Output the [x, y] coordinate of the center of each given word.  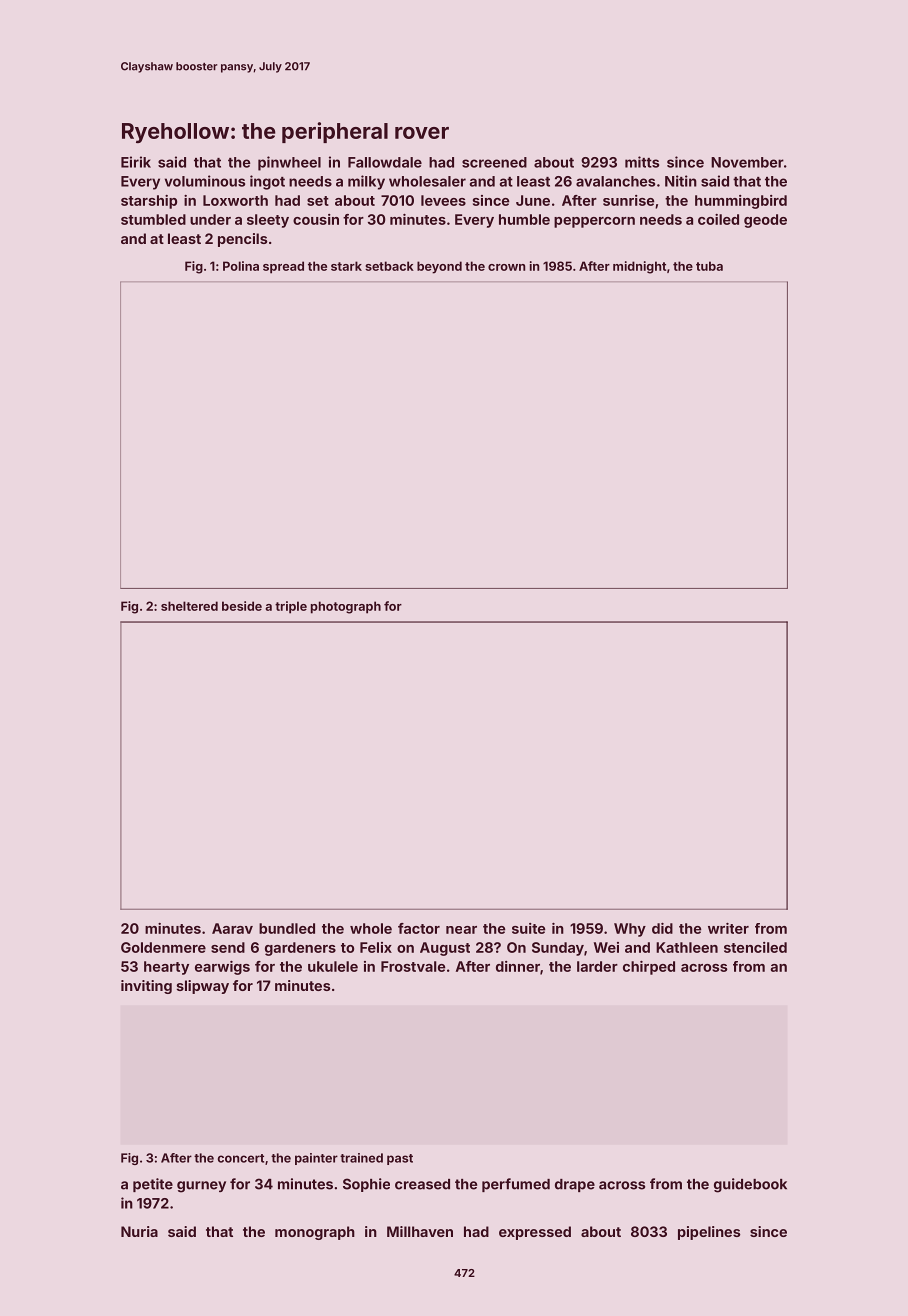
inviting [146, 987]
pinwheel [289, 163]
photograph [346, 607]
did [662, 928]
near [461, 930]
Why [630, 930]
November [747, 162]
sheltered [189, 606]
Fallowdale [385, 162]
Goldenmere [163, 947]
